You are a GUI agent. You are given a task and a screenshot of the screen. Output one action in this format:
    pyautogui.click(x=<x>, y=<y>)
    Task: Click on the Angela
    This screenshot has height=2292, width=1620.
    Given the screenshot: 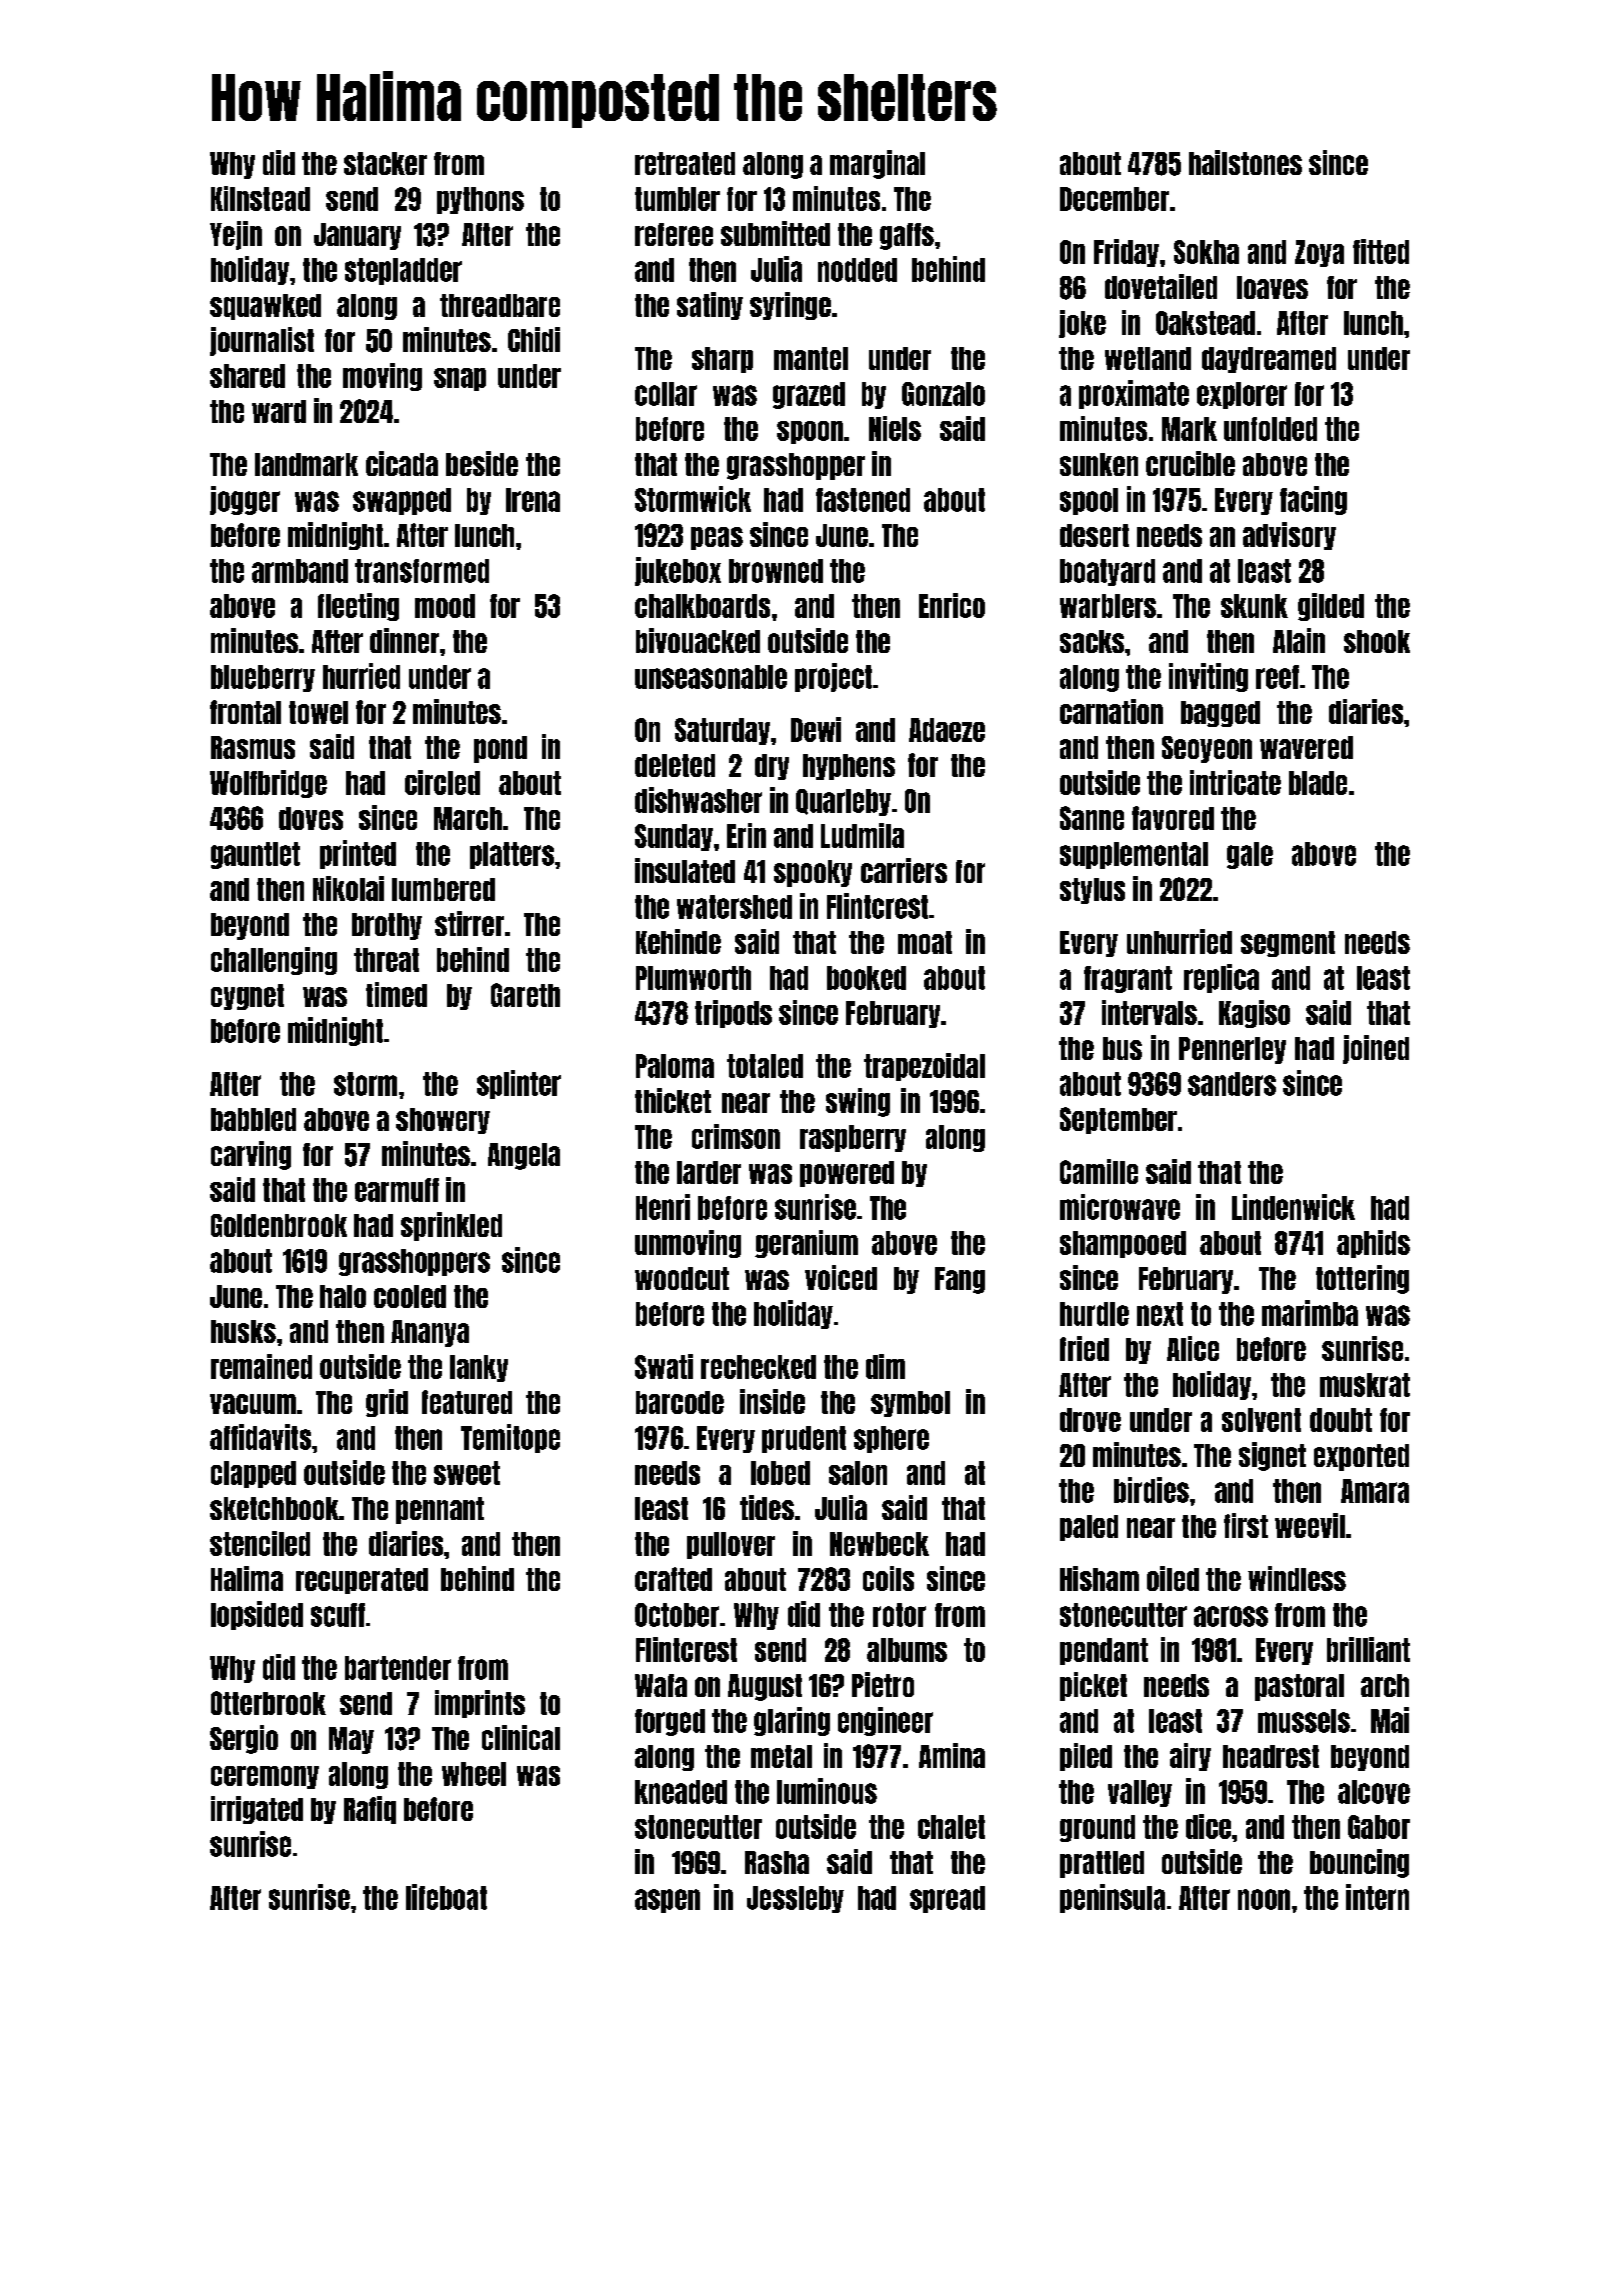 What is the action you would take?
    pyautogui.click(x=524, y=1156)
